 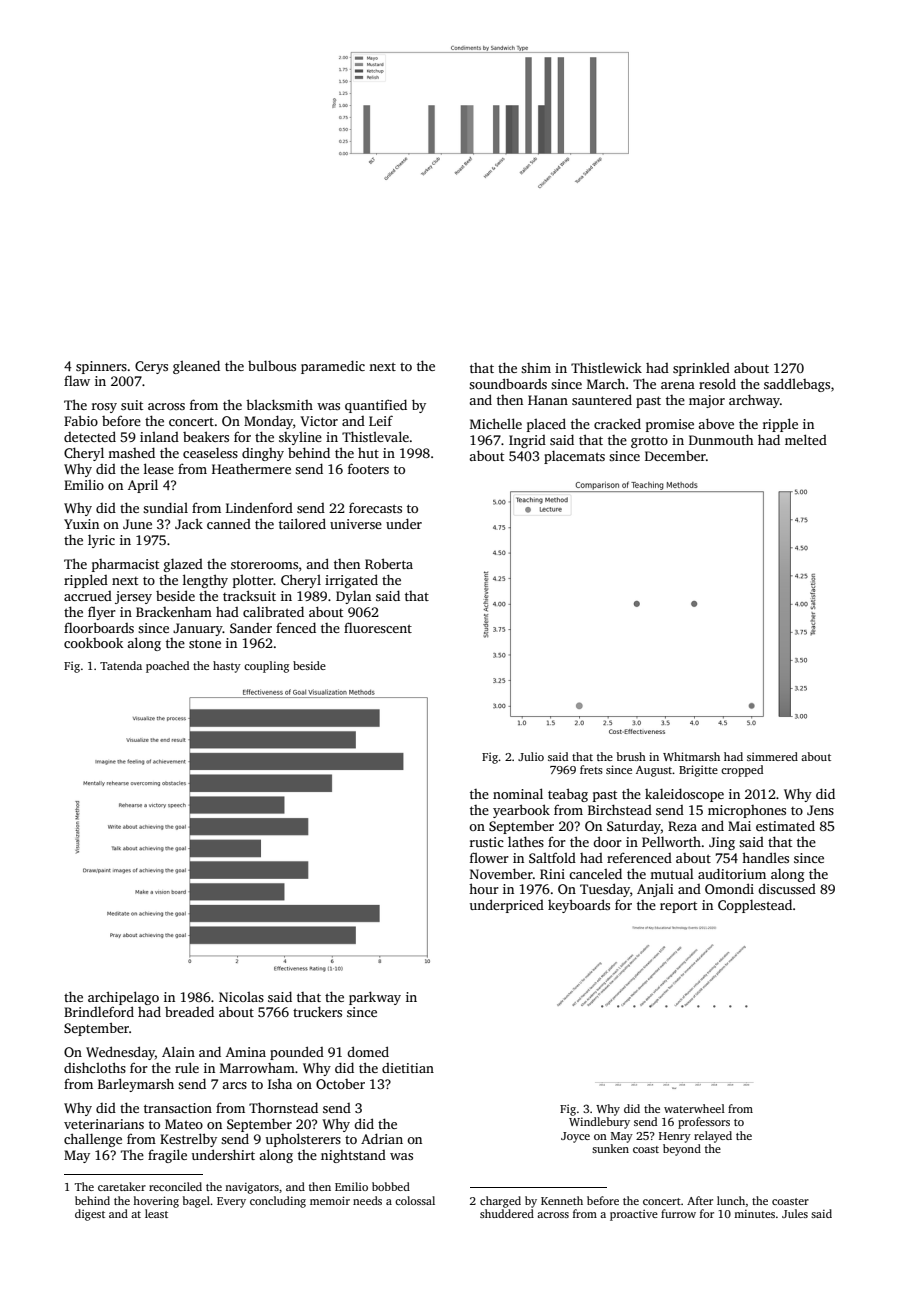 I want to click on archipelago, so click(x=123, y=998).
